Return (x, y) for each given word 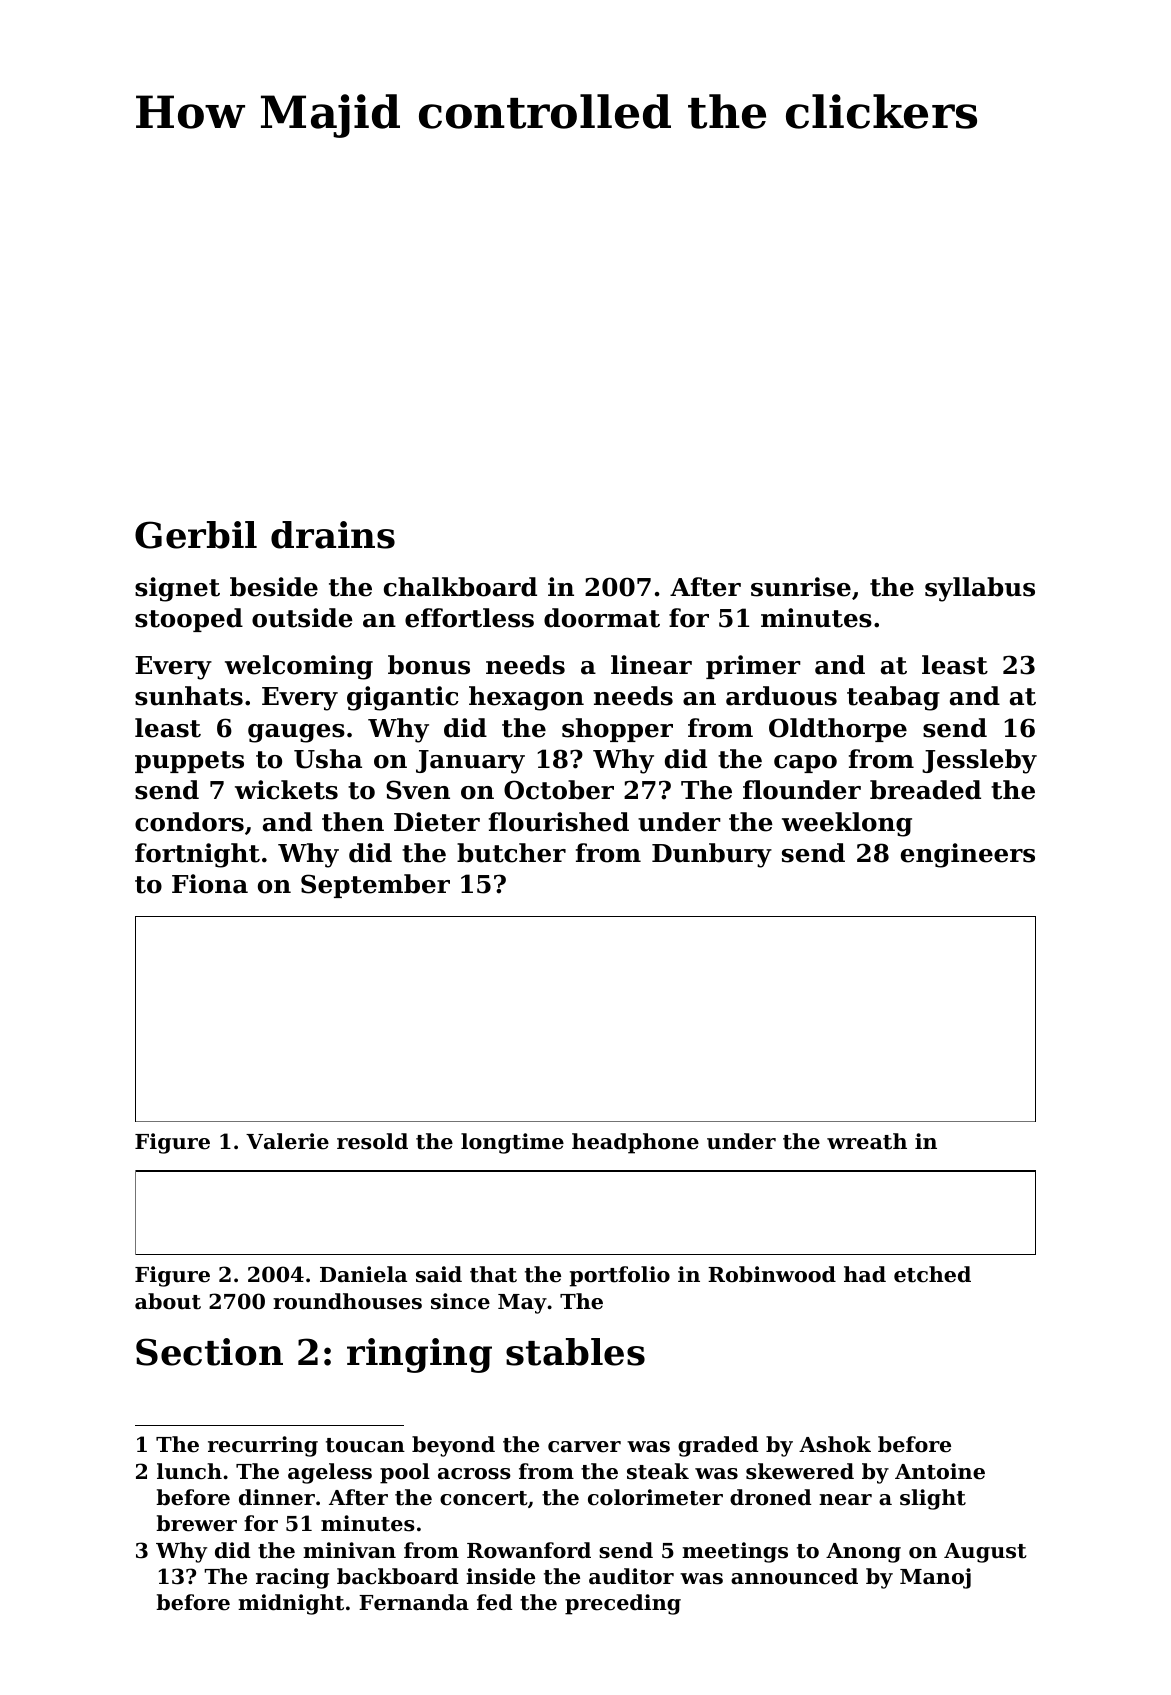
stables (575, 1352)
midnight (291, 1604)
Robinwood (772, 1274)
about (168, 1301)
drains (333, 535)
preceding (623, 1604)
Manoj (935, 1578)
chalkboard (460, 587)
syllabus (980, 589)
